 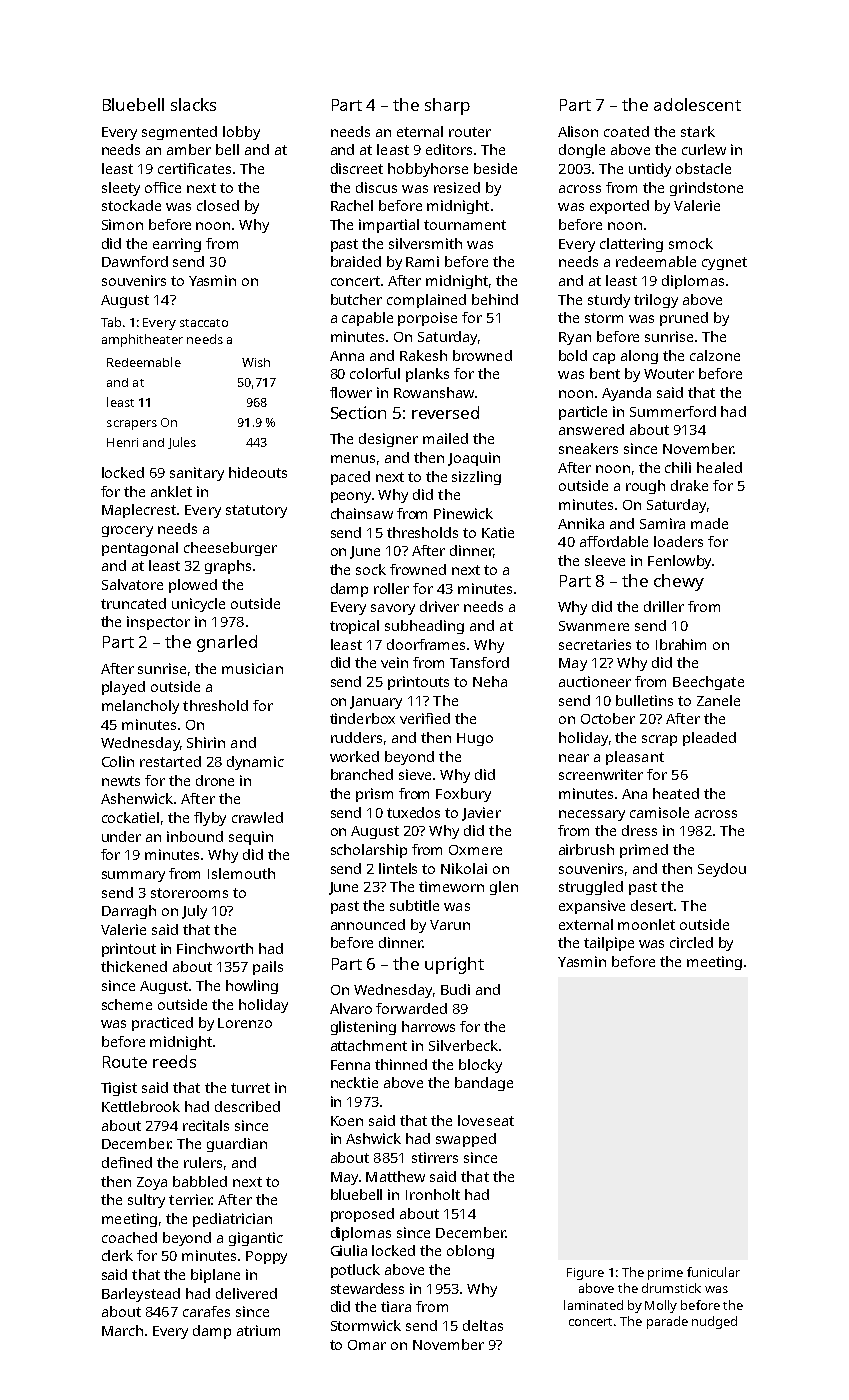 What do you see at coordinates (455, 989) in the image?
I see `Budi` at bounding box center [455, 989].
